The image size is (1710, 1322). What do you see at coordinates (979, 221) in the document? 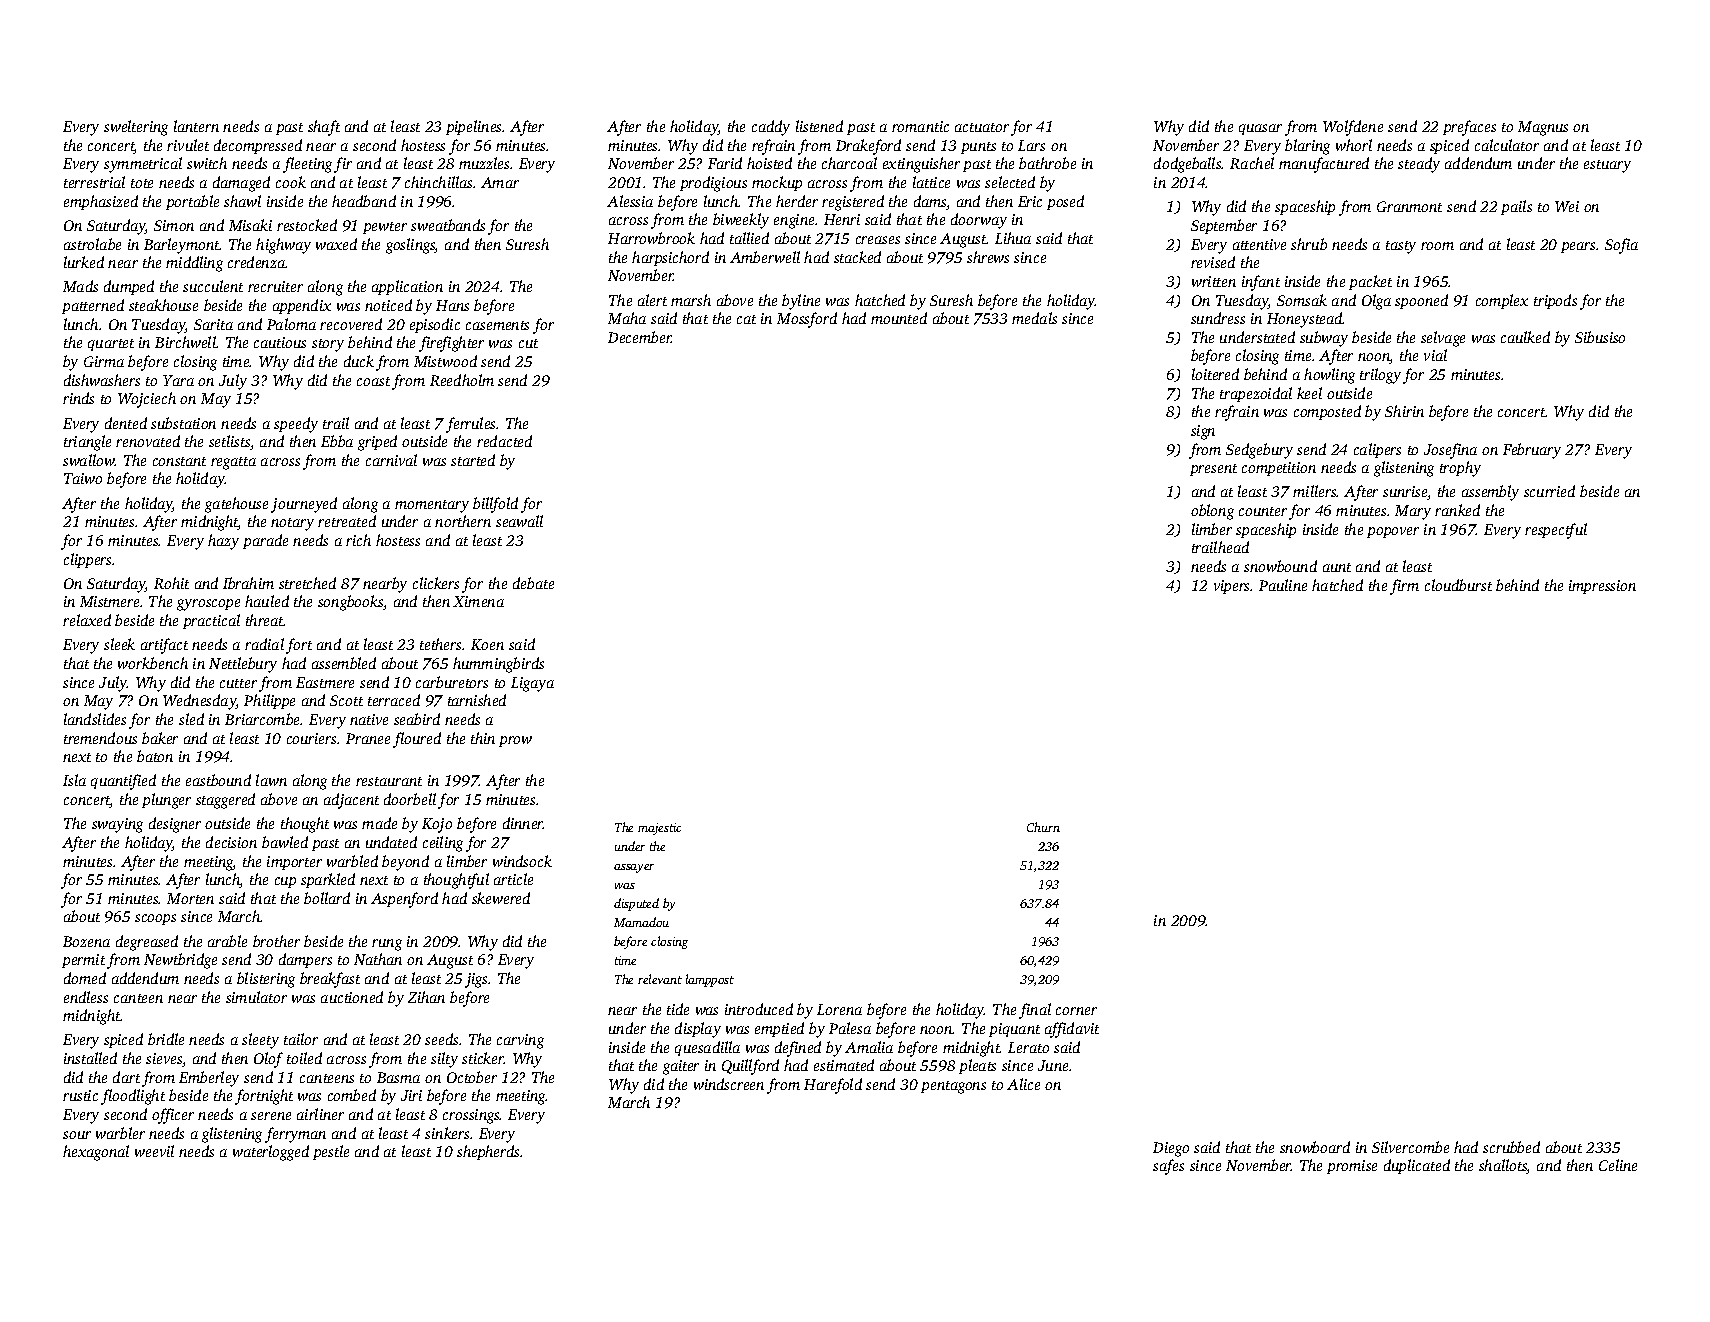
I see `doorway` at bounding box center [979, 221].
